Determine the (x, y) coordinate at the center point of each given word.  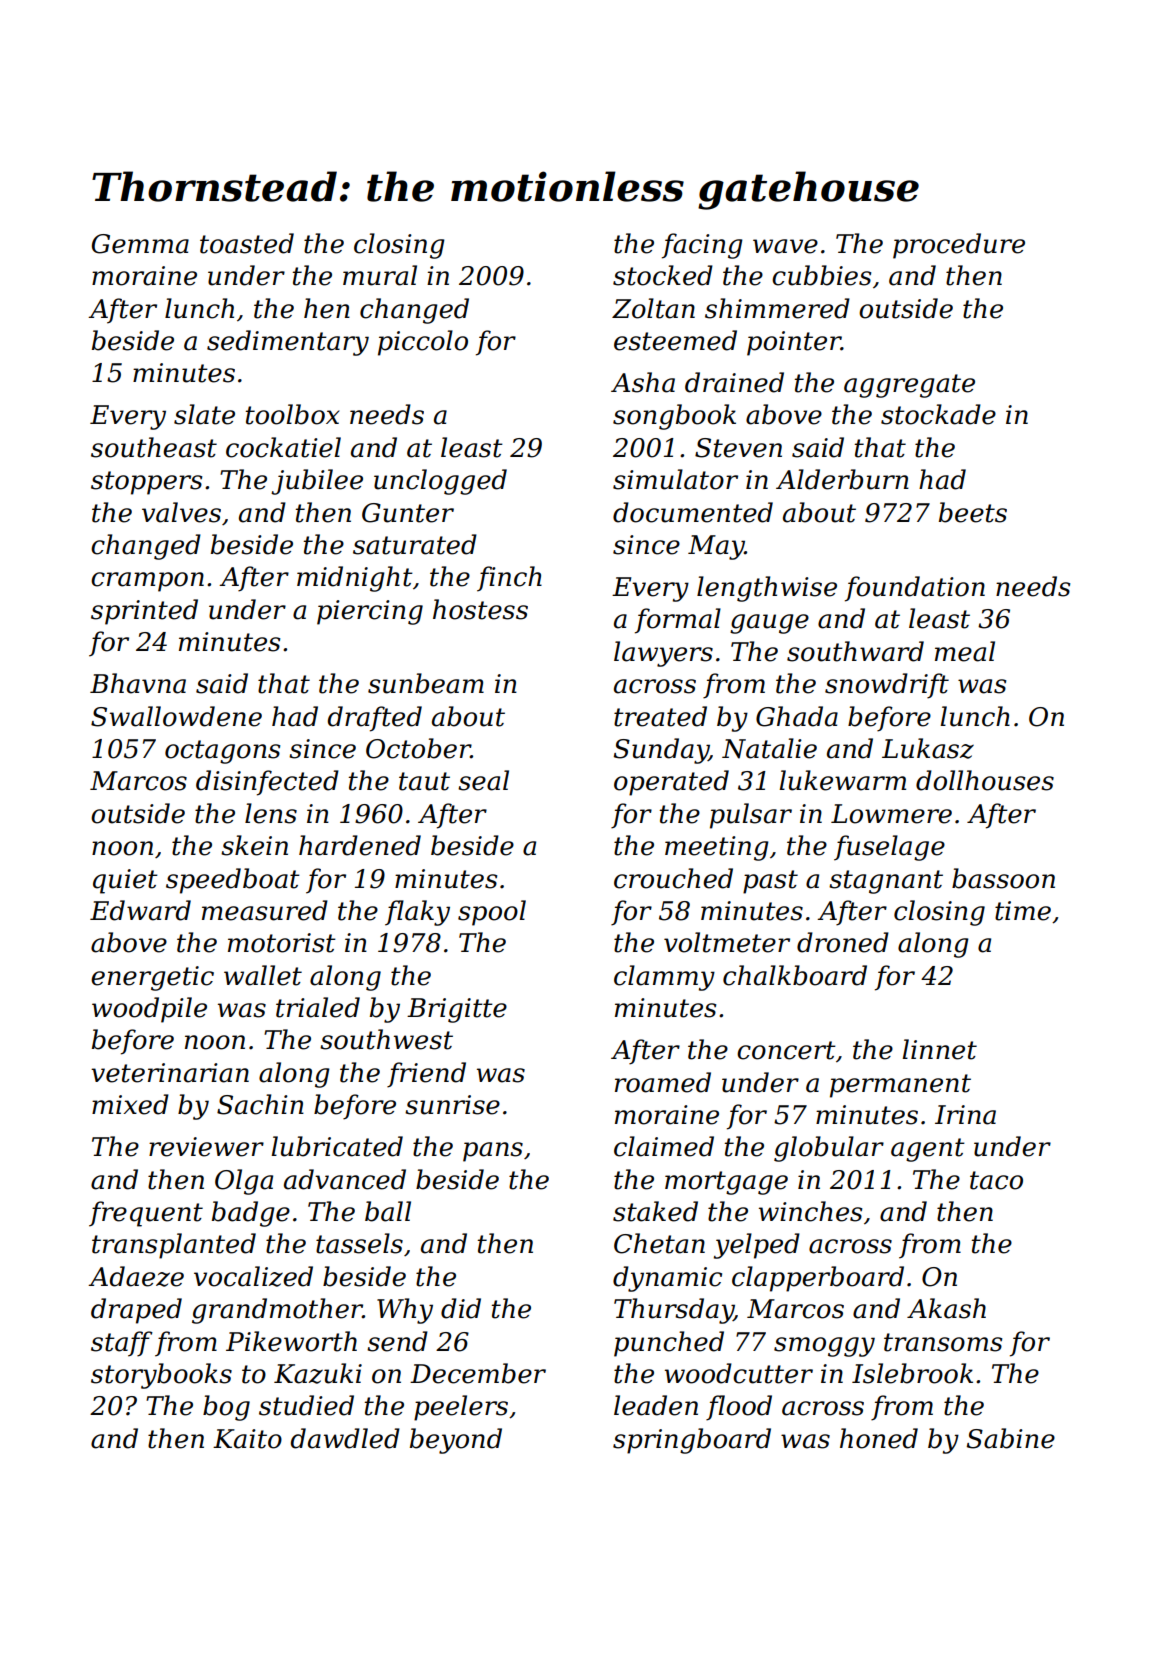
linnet (939, 1049)
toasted (247, 243)
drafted (375, 719)
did (461, 1308)
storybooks (161, 1376)
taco (996, 1180)
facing (702, 246)
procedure (959, 246)
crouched (673, 878)
